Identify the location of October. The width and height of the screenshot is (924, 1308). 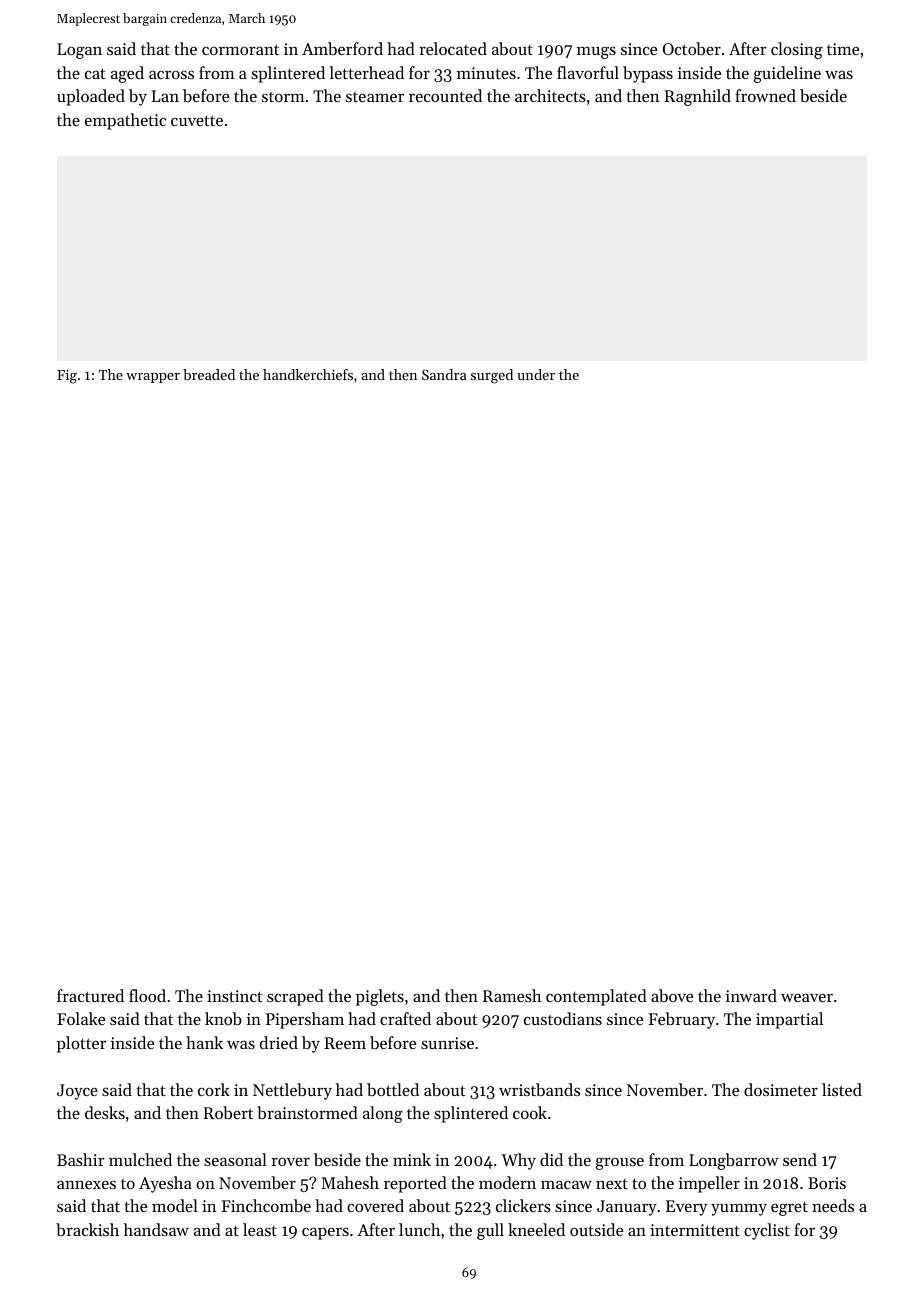
(692, 48).
